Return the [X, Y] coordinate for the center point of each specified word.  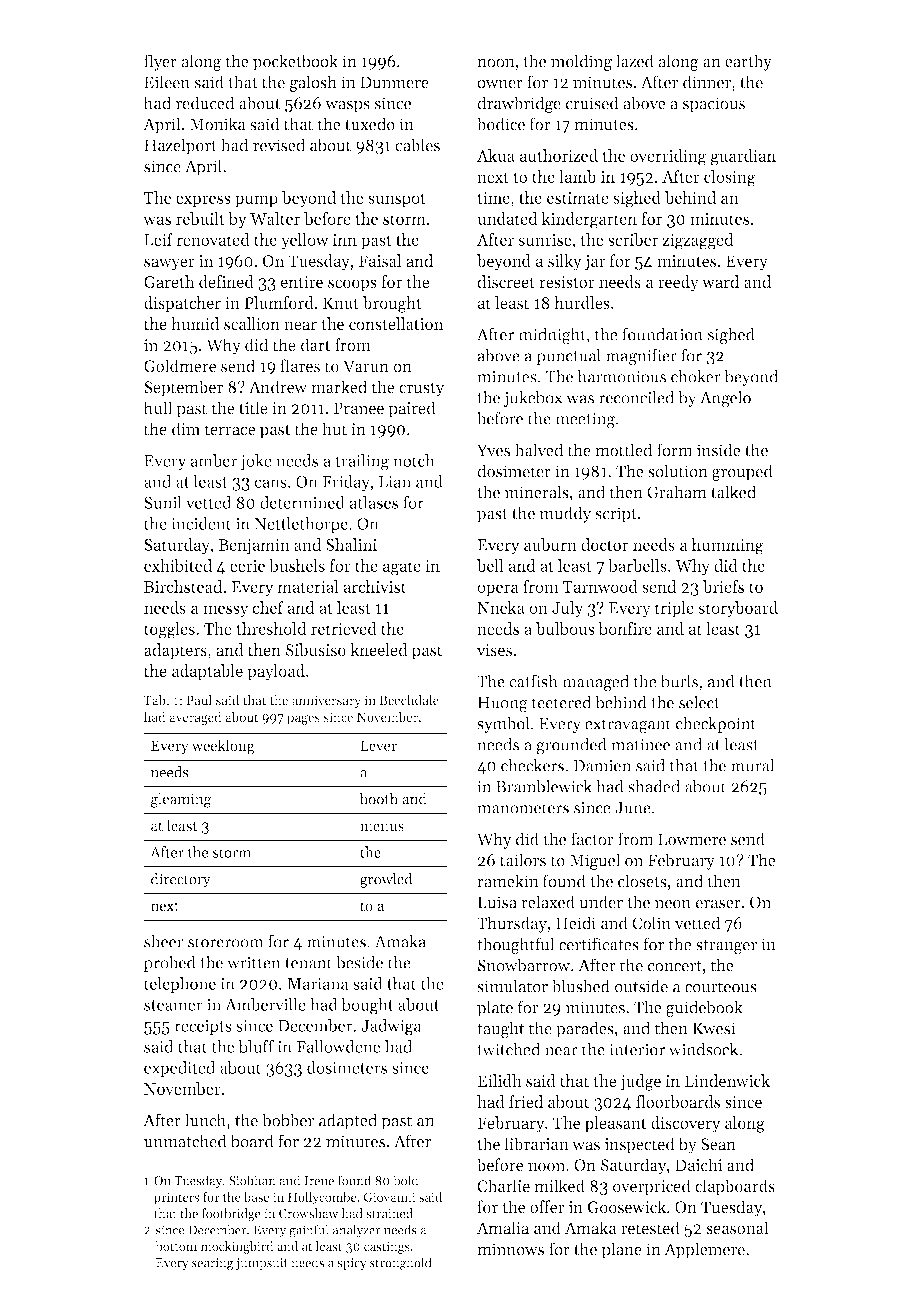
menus [382, 827]
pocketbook [295, 62]
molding [581, 62]
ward [720, 281]
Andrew [278, 386]
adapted [348, 1121]
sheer [164, 941]
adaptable [207, 672]
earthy [748, 62]
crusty [421, 389]
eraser [718, 904]
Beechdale [409, 700]
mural [752, 765]
